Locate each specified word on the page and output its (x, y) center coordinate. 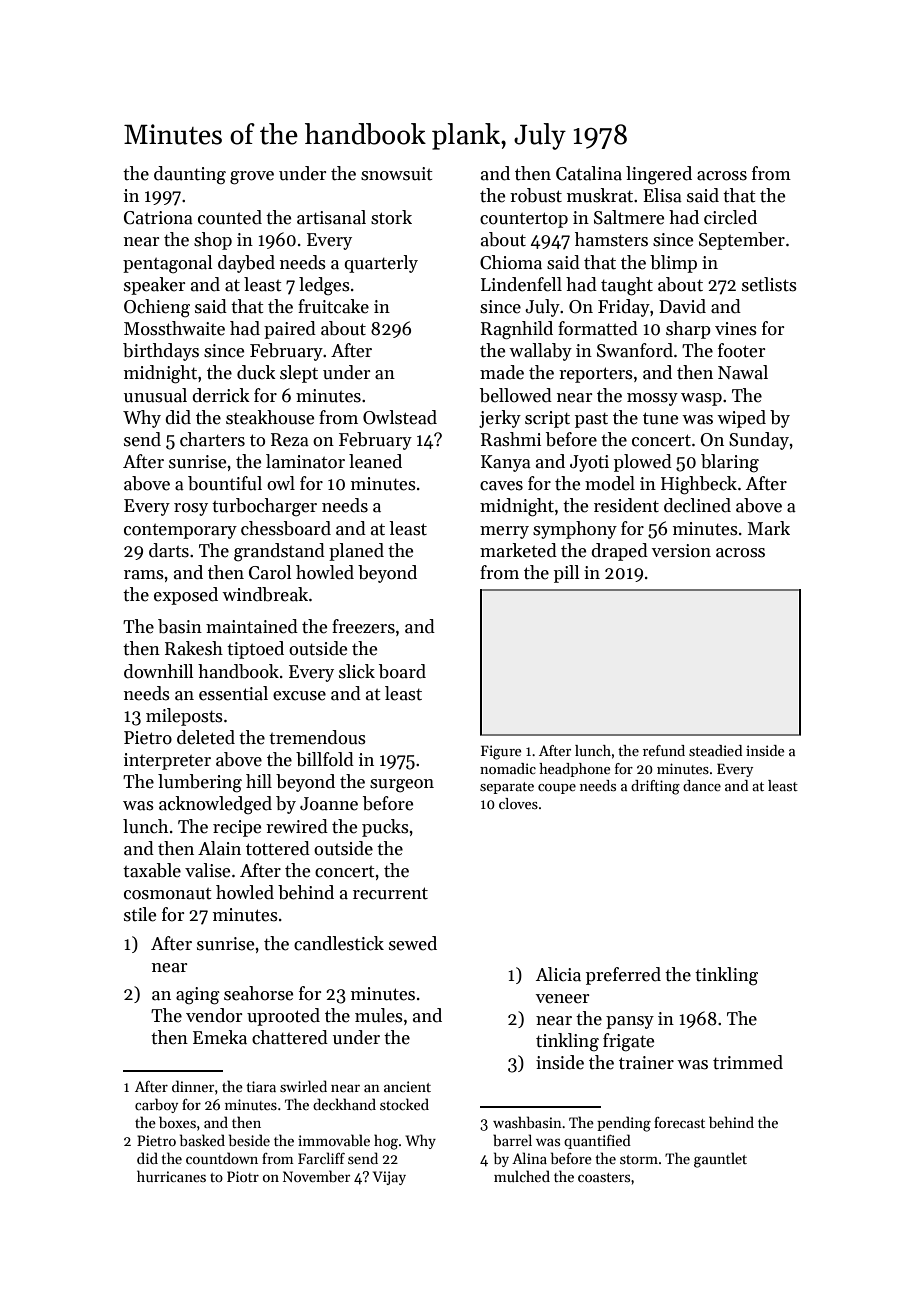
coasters (604, 1177)
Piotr (243, 1176)
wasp (701, 399)
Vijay (389, 1178)
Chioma (511, 262)
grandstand (279, 552)
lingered (659, 175)
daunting (190, 175)
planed (356, 552)
